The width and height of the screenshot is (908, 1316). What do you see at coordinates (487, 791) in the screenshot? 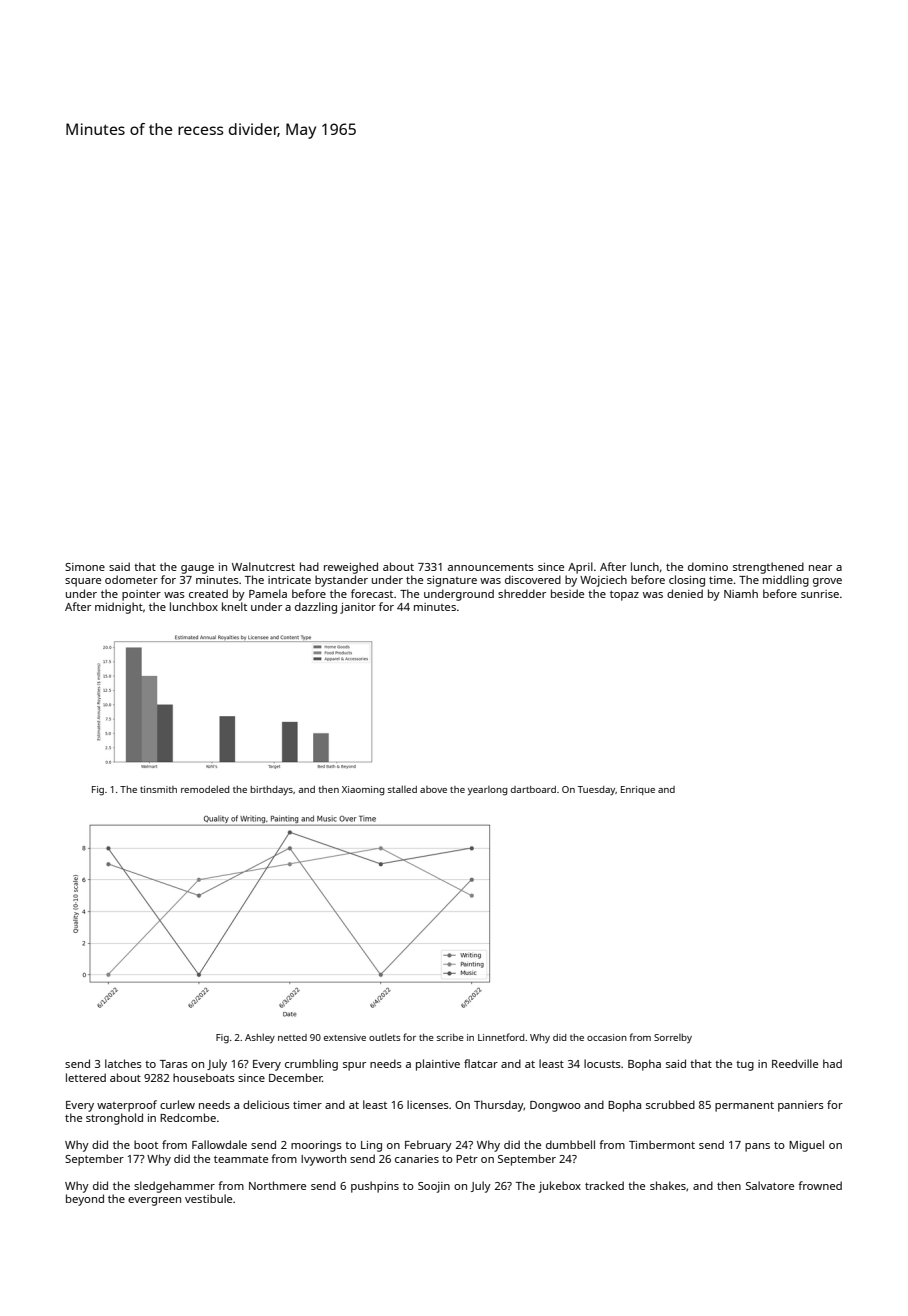
I see `yearlong` at bounding box center [487, 791].
